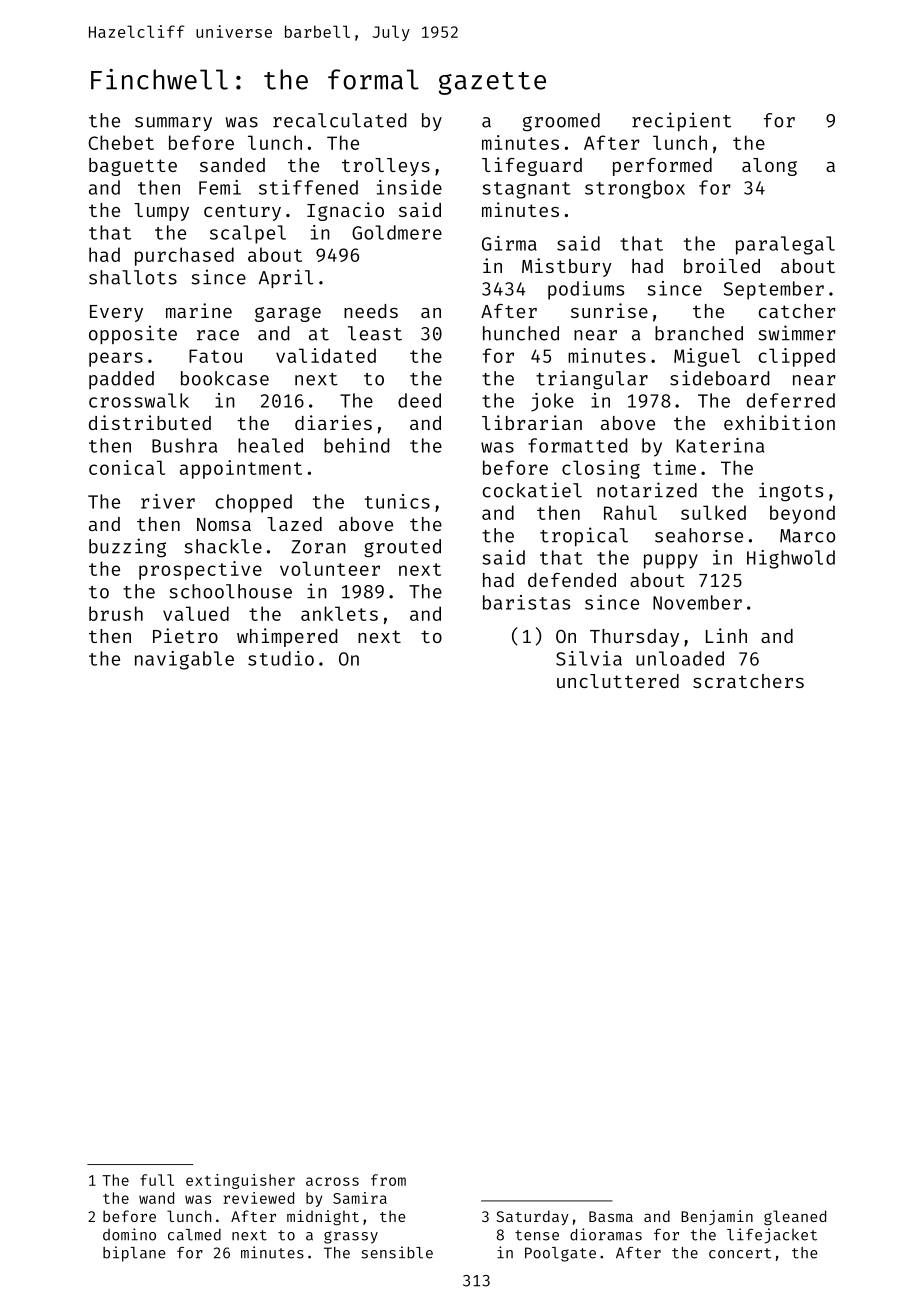  What do you see at coordinates (791, 492) in the document?
I see `ingots` at bounding box center [791, 492].
